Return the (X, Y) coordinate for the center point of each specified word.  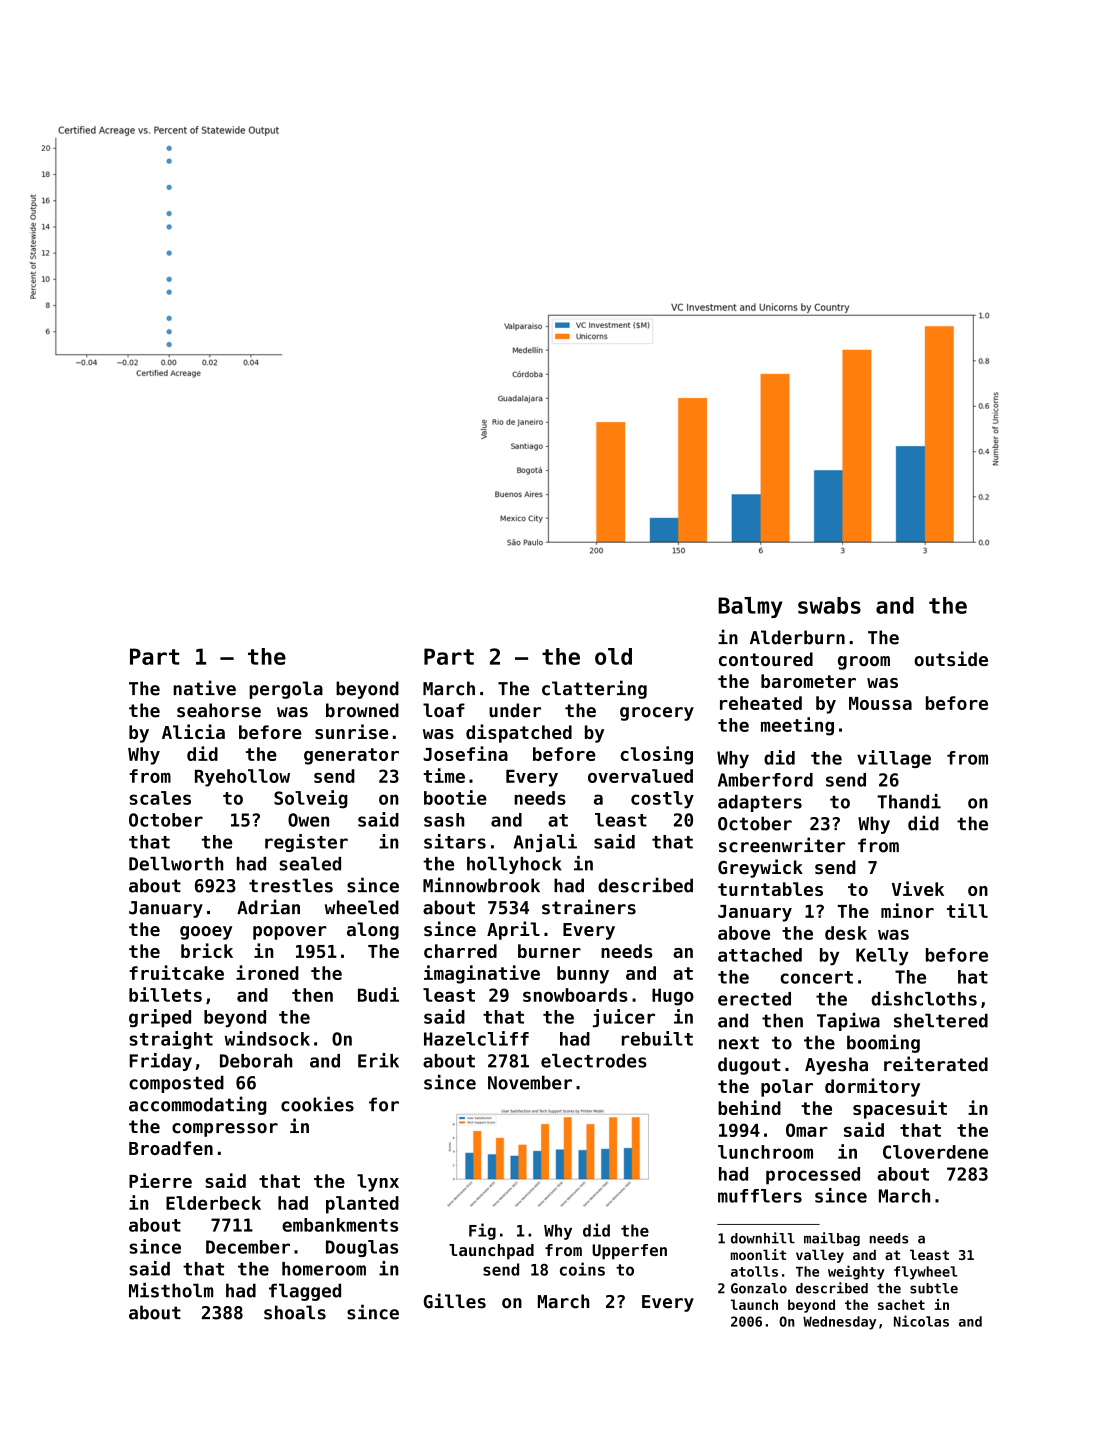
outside (951, 658)
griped (160, 1018)
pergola (286, 690)
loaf (444, 710)
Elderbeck (213, 1203)
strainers (589, 907)
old (613, 656)
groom (864, 663)
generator (351, 756)
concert (816, 977)
